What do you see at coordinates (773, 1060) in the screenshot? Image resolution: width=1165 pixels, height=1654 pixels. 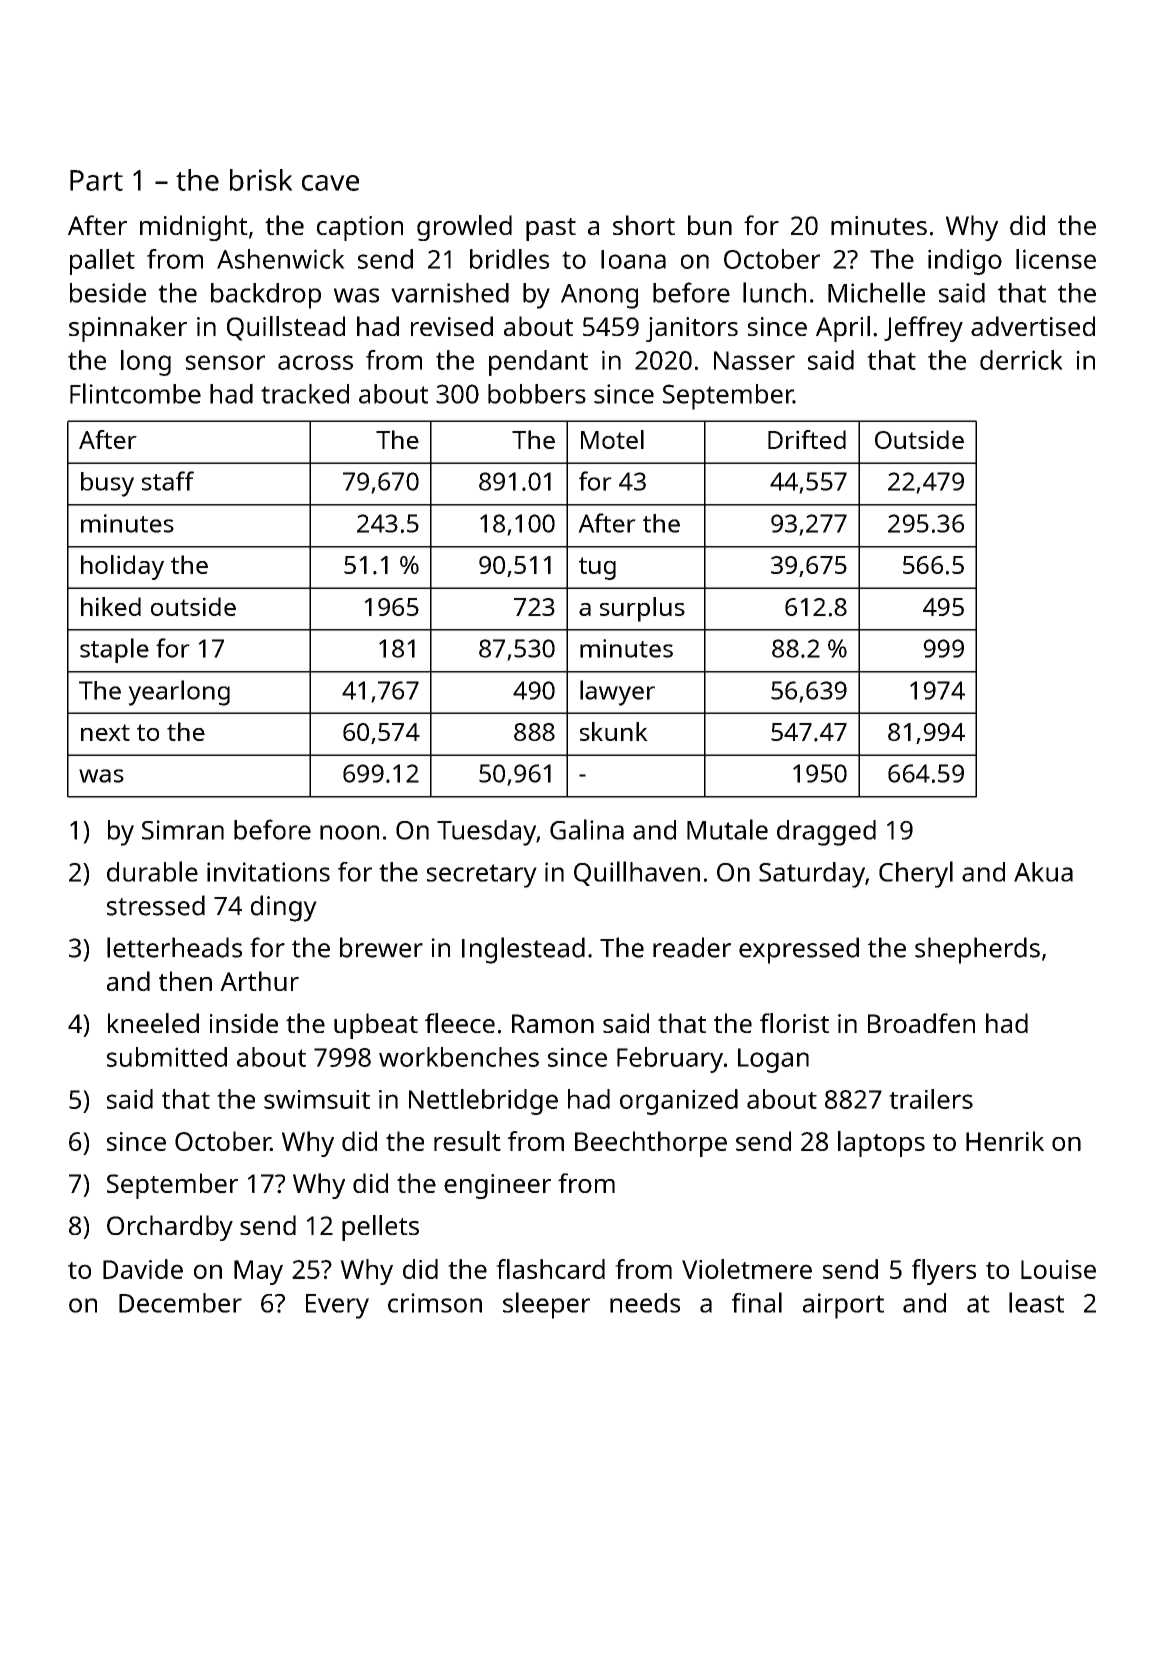 I see `Logan` at bounding box center [773, 1060].
